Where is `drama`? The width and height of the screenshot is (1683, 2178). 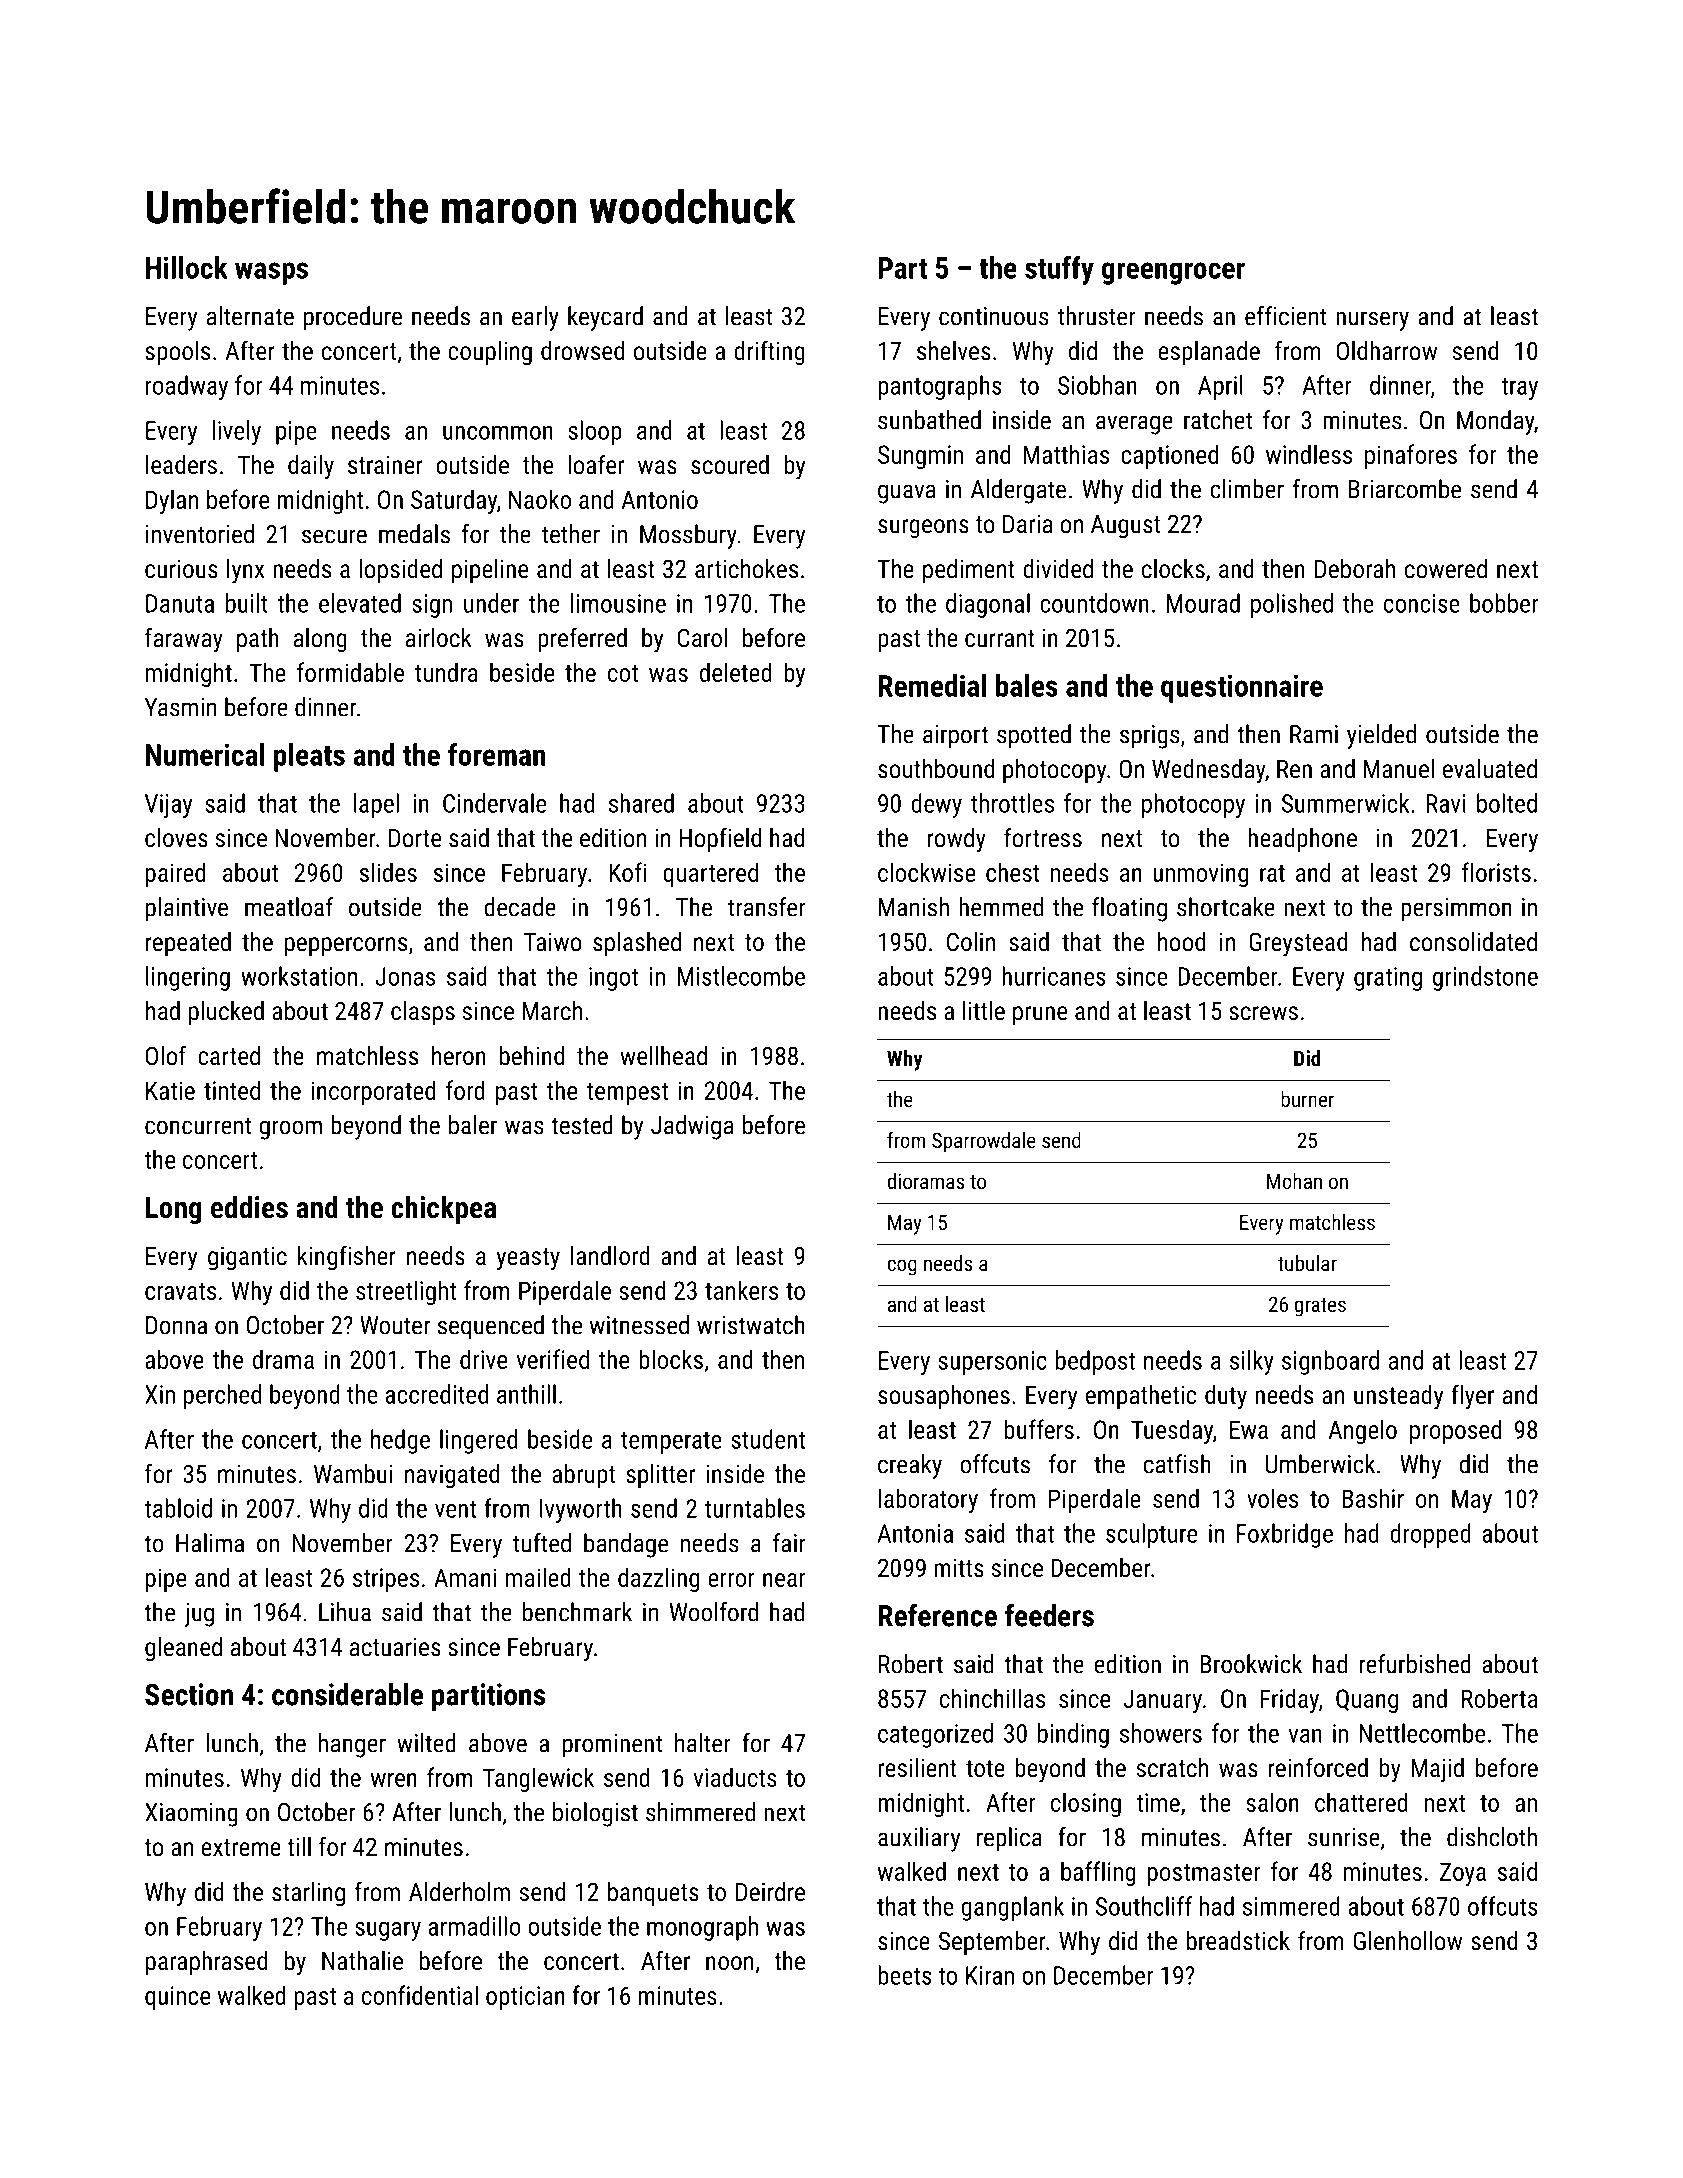
drama is located at coordinates (283, 1359).
